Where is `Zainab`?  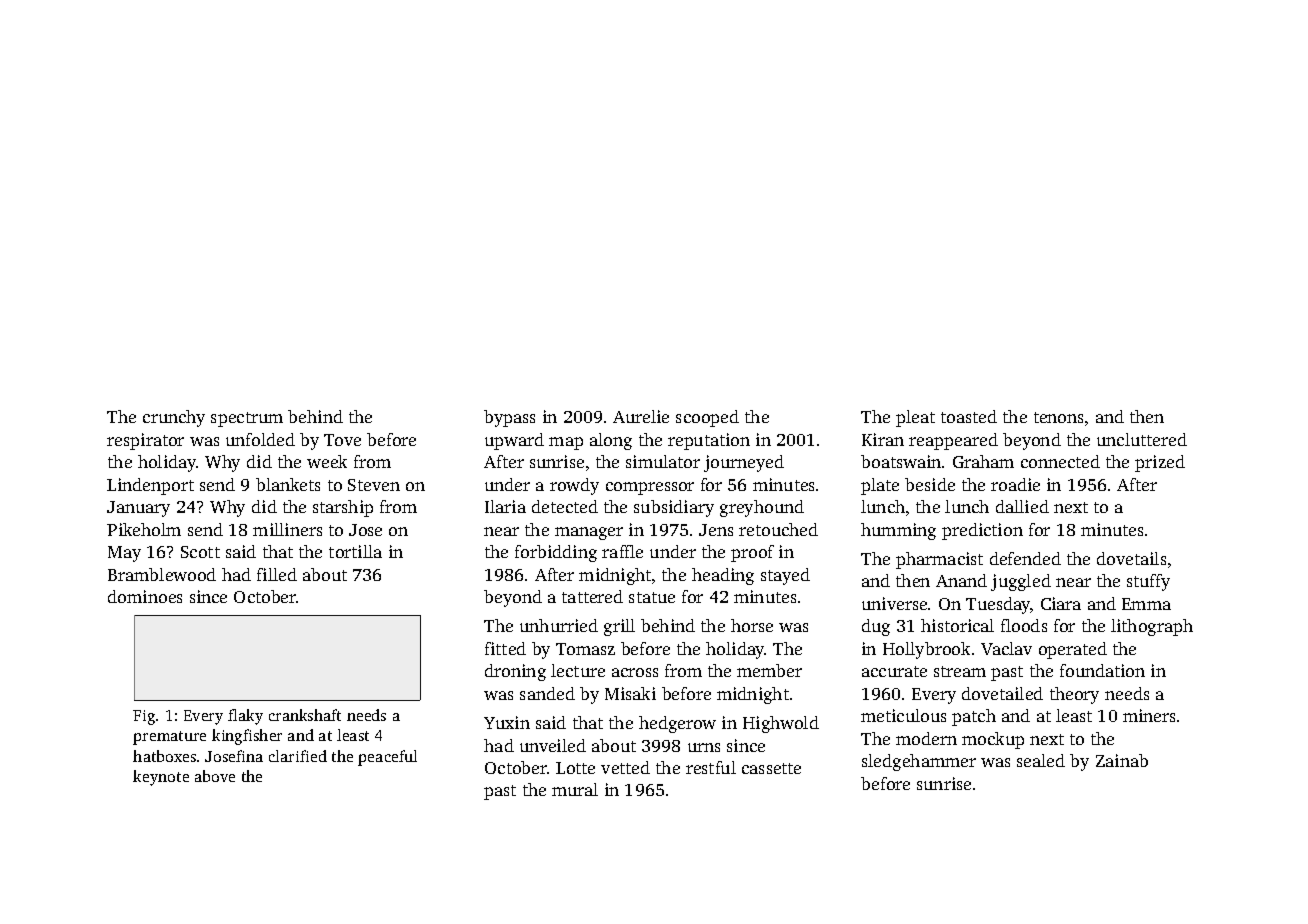
Zainab is located at coordinates (1122, 760).
